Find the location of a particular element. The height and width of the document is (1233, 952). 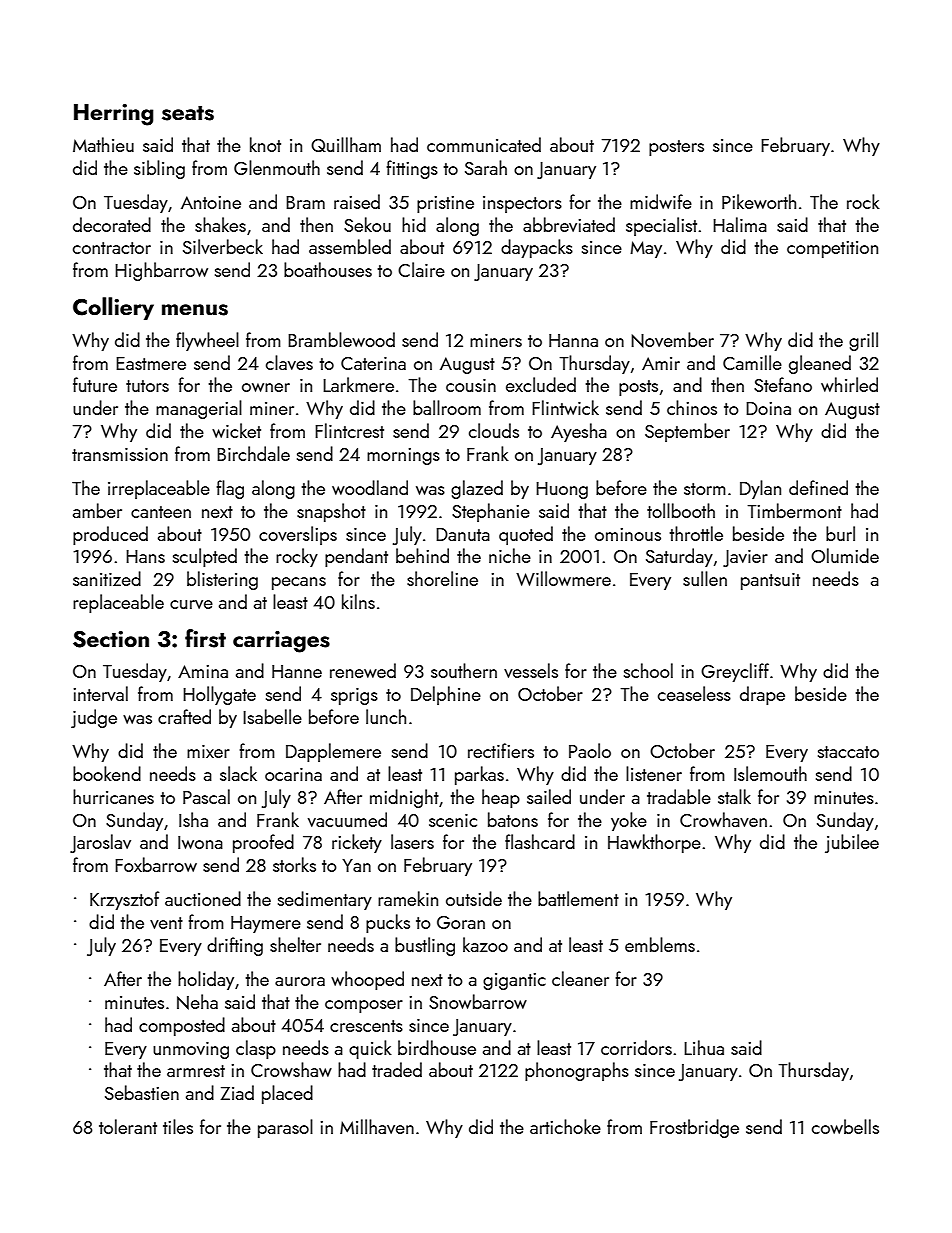

abbreviated is located at coordinates (569, 224).
